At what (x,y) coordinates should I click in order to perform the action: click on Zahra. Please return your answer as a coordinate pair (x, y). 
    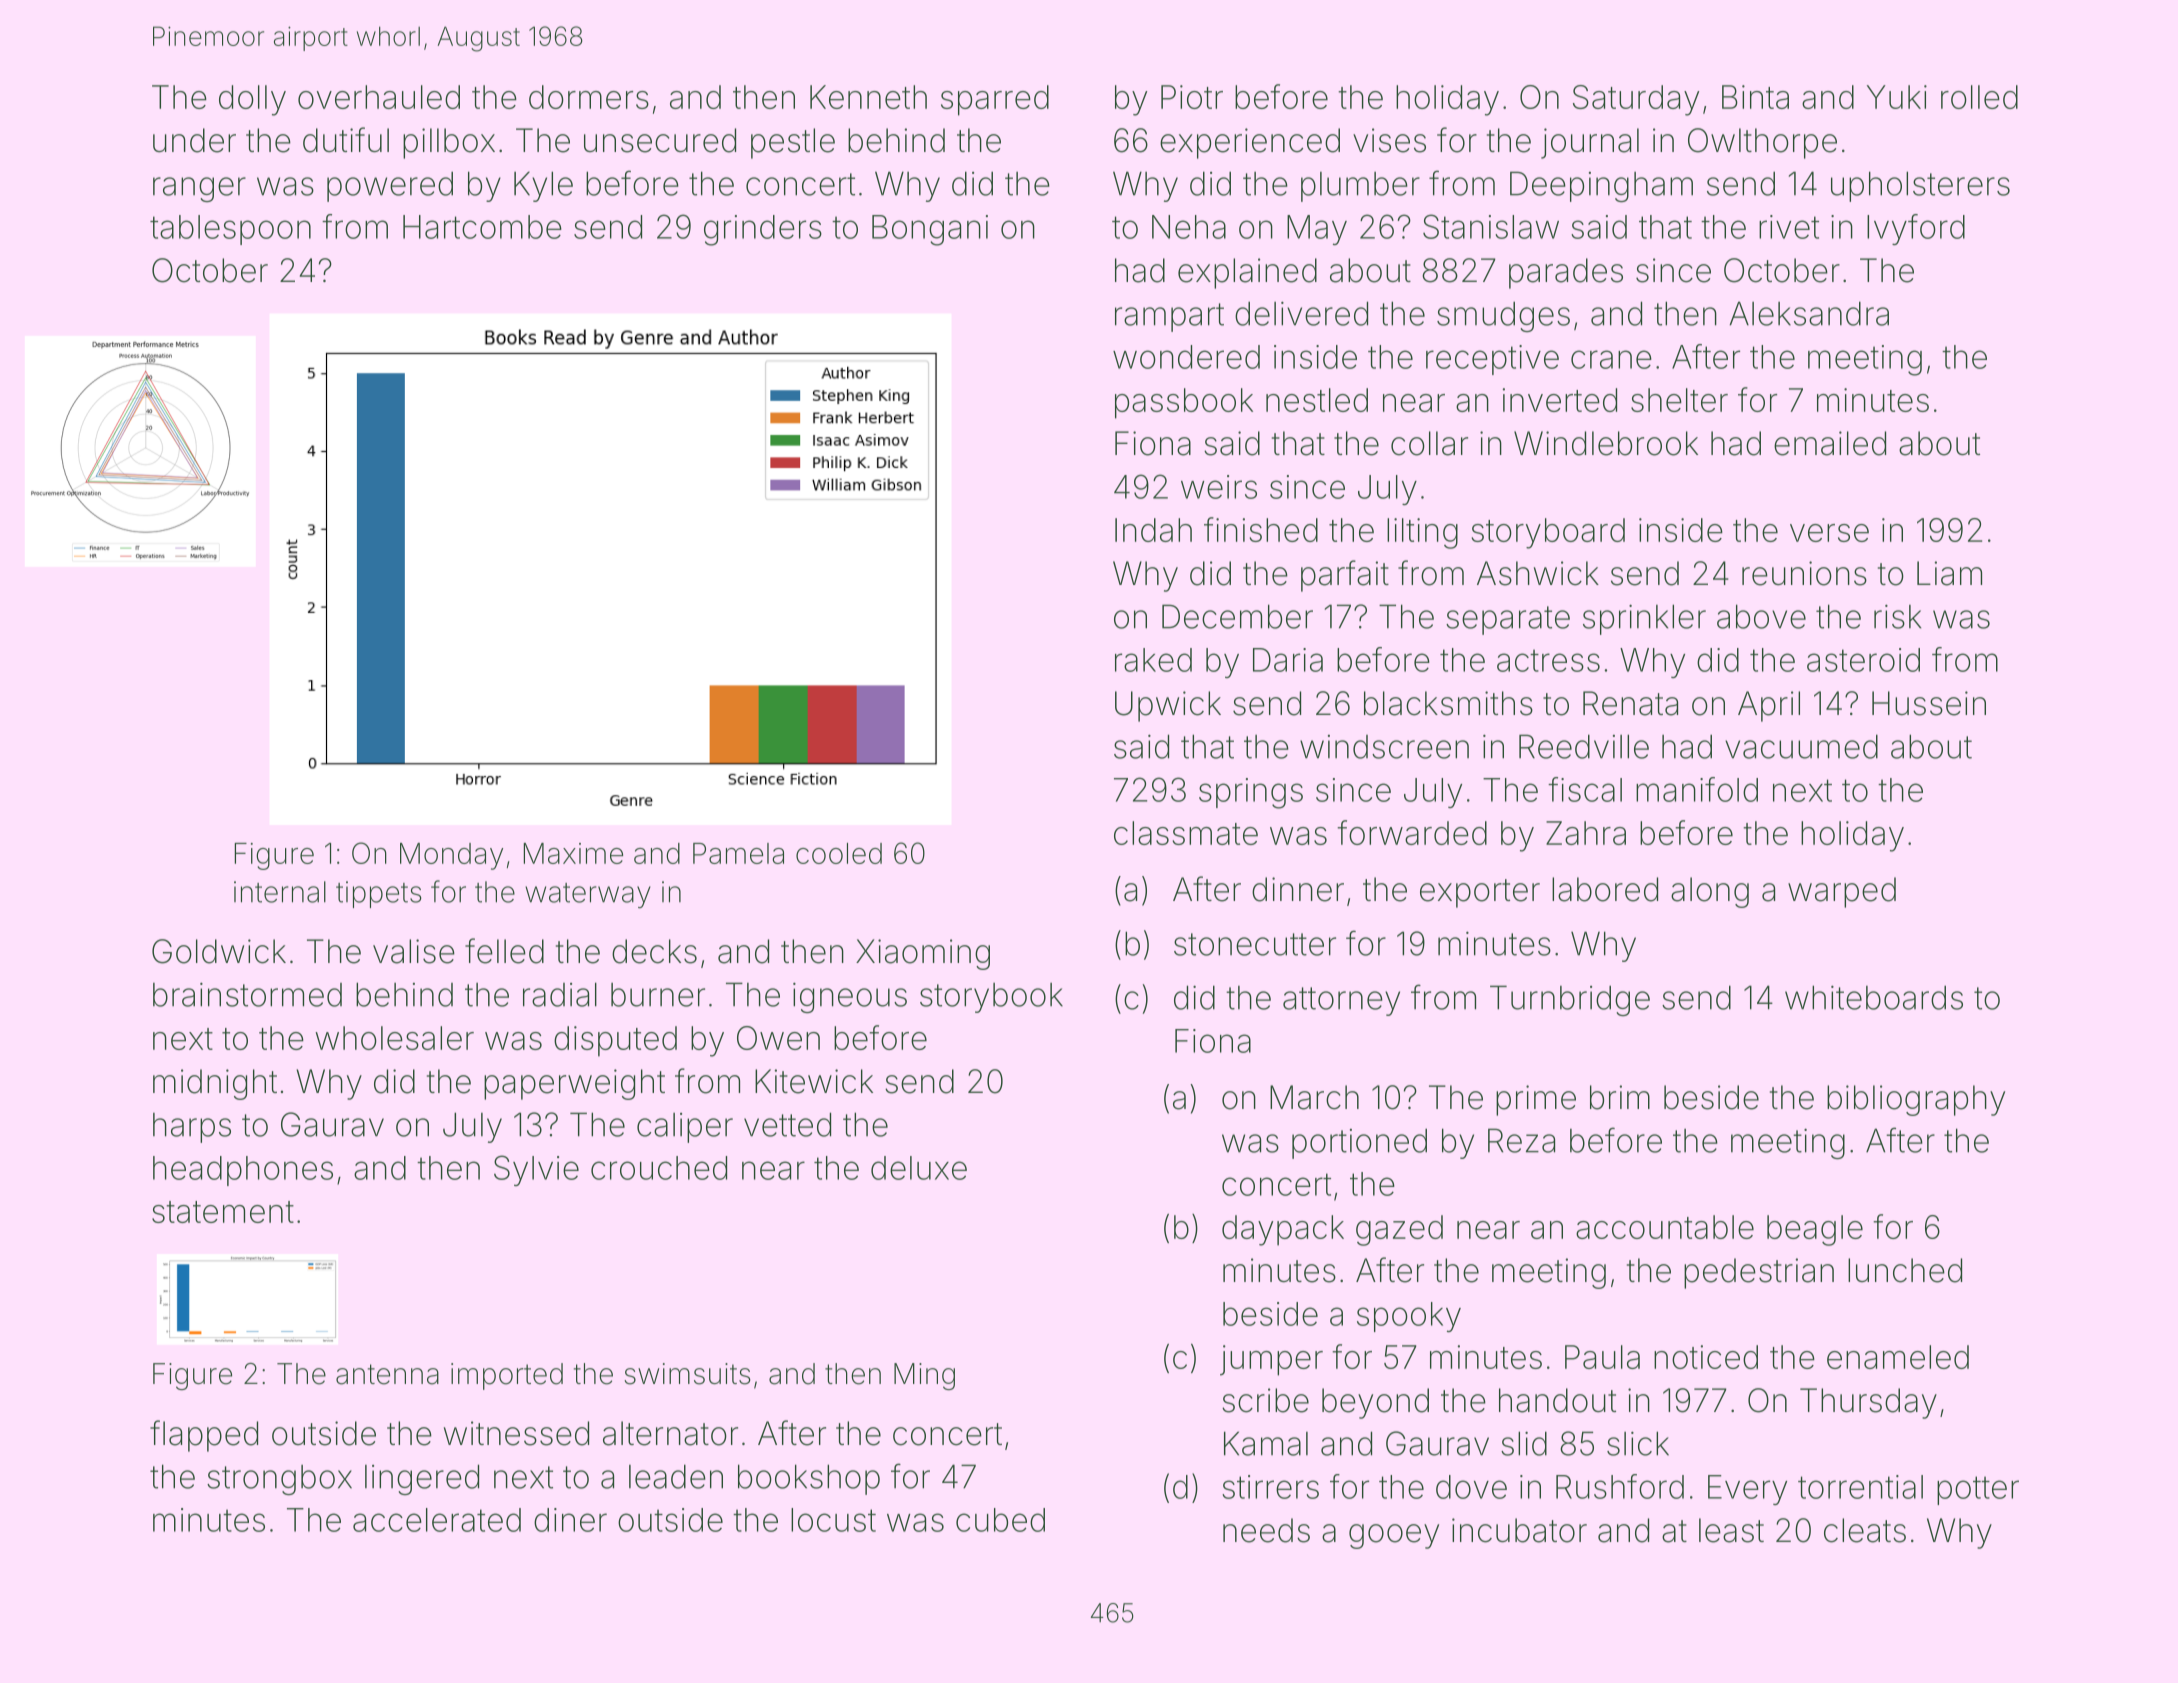
    Looking at the image, I should click on (1586, 833).
